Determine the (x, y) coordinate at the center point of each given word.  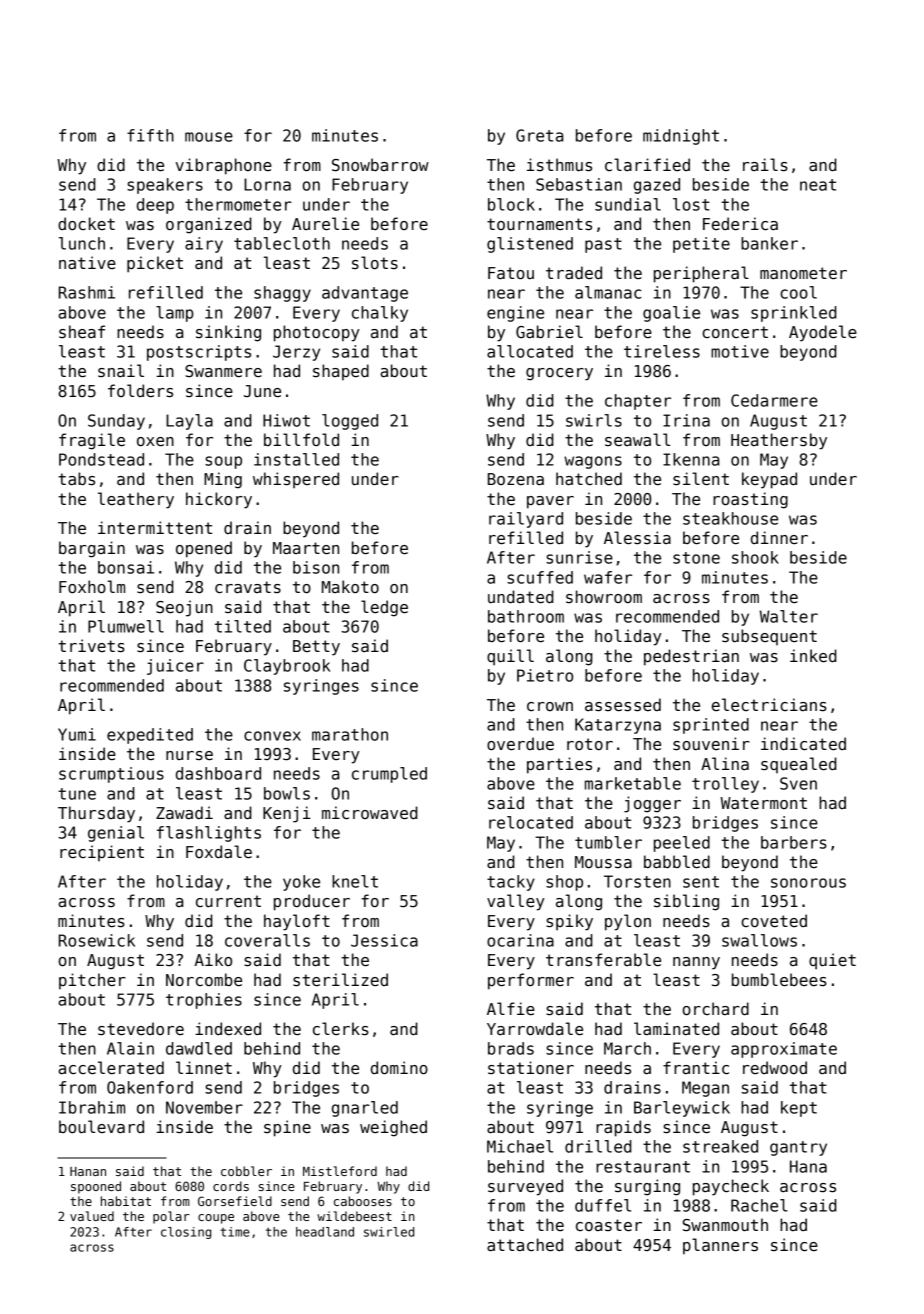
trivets (91, 645)
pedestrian (691, 657)
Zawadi (184, 812)
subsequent (769, 637)
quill (510, 657)
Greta (539, 135)
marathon (350, 734)
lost (691, 204)
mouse (209, 137)
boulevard (101, 1127)
